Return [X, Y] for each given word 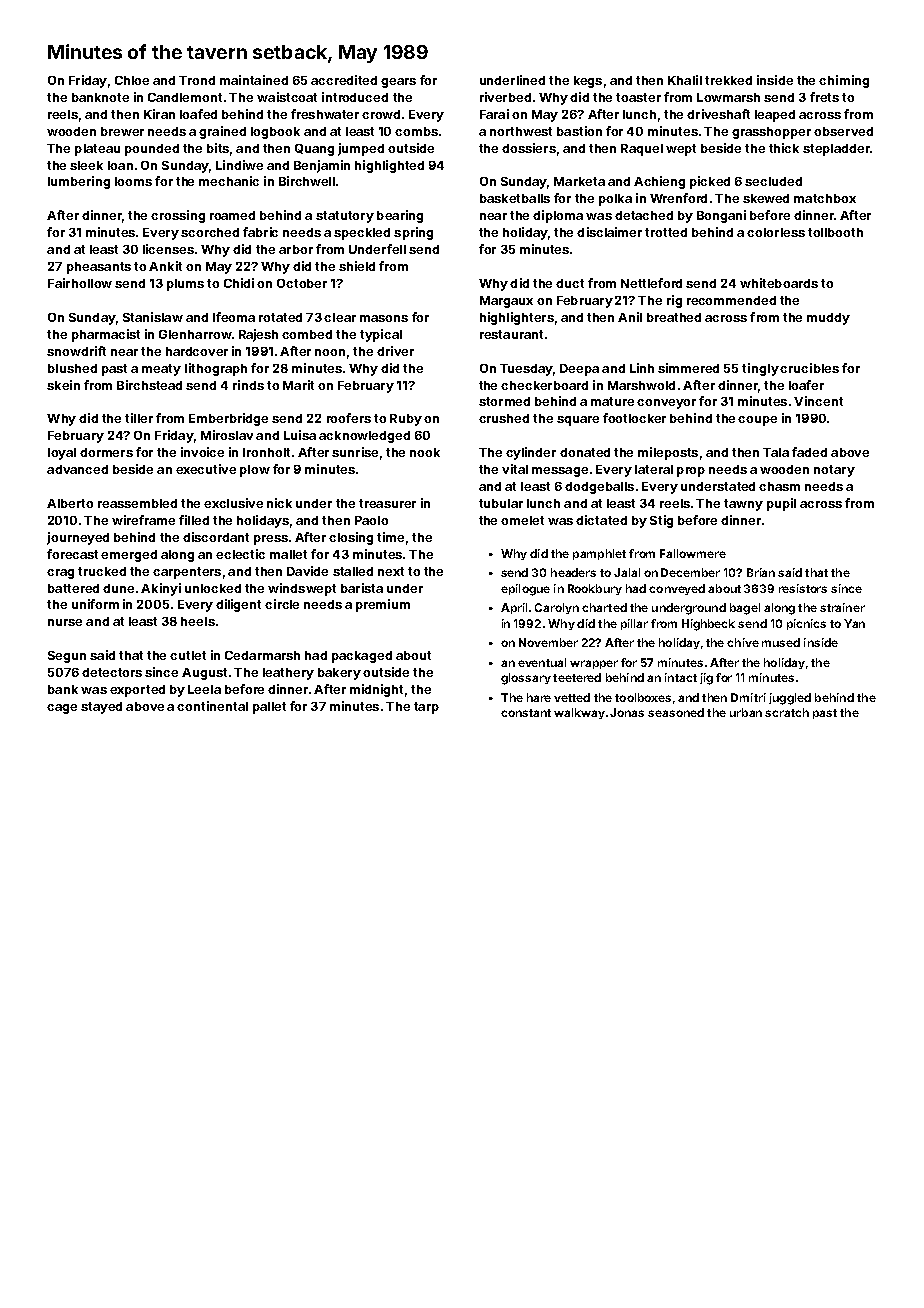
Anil [630, 317]
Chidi [239, 283]
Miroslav [227, 435]
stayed [101, 708]
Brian [761, 572]
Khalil [685, 80]
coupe [757, 421]
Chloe [132, 80]
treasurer [387, 503]
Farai [494, 114]
